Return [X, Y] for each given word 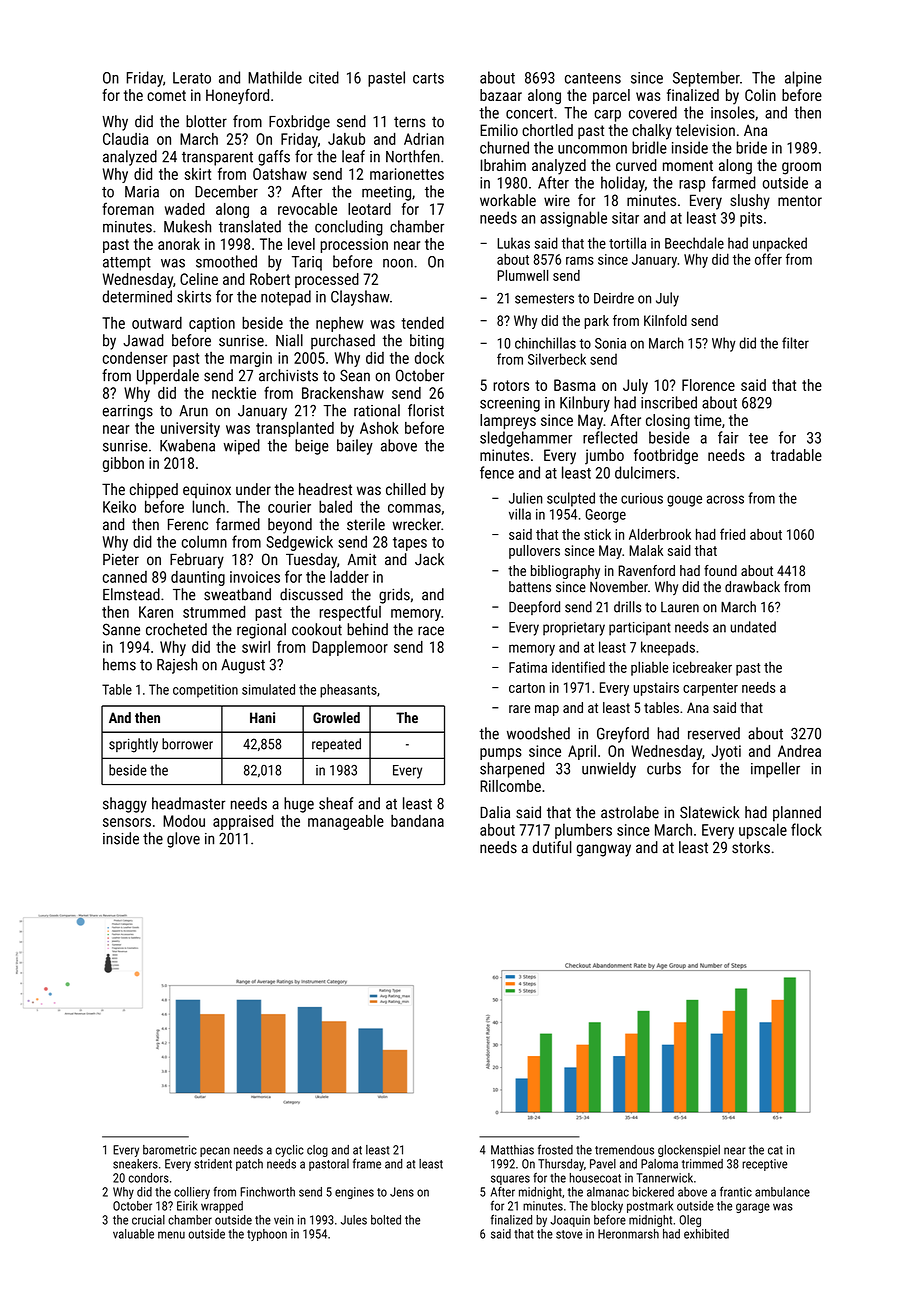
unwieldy [609, 770]
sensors [127, 822]
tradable [796, 455]
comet [166, 95]
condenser [135, 358]
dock [429, 357]
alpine [803, 79]
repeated [336, 745]
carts [428, 78]
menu [171, 1235]
